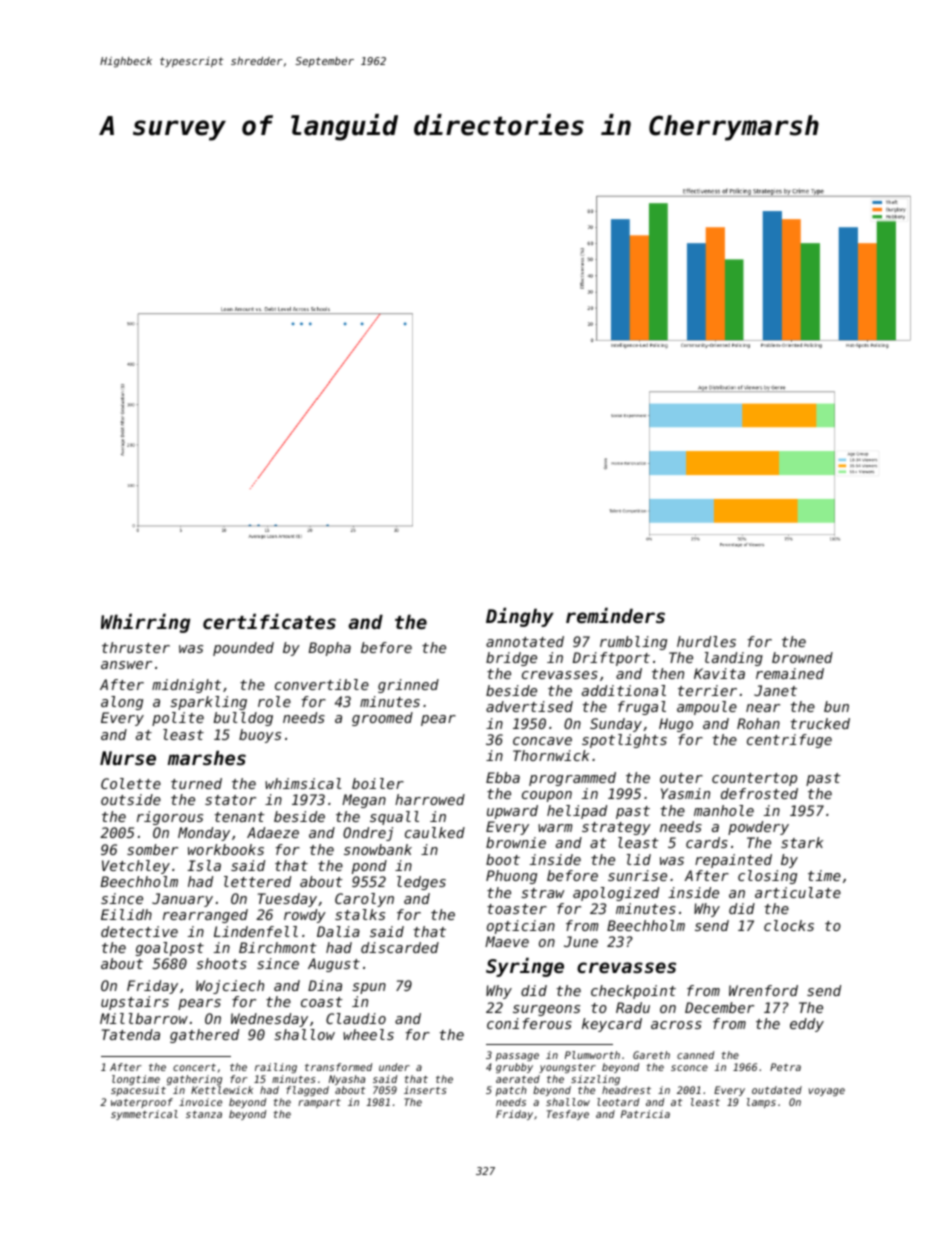 This image has width=952, height=1233. I want to click on trucked, so click(820, 723).
